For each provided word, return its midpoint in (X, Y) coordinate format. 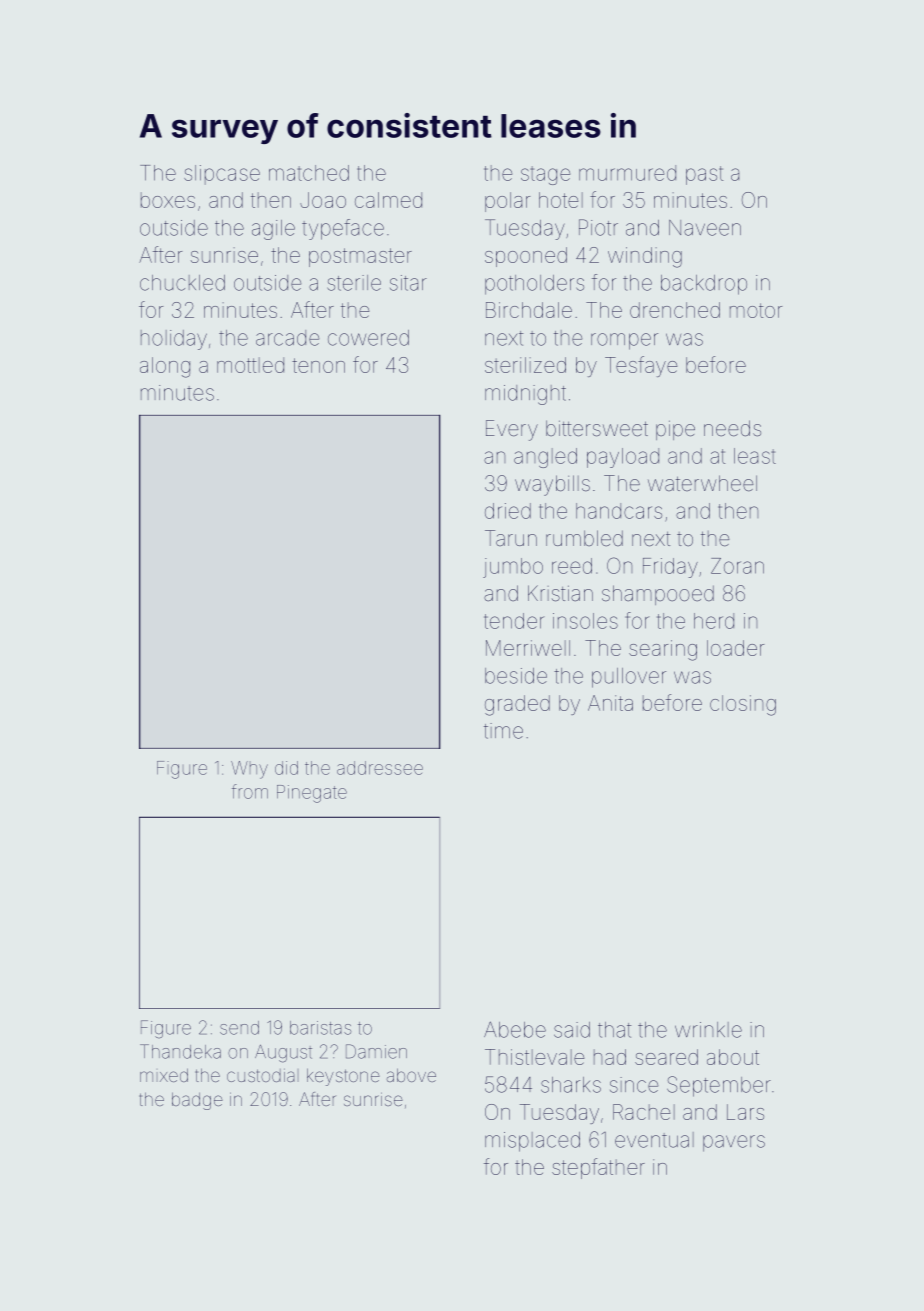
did (286, 768)
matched (309, 173)
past (704, 175)
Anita (610, 703)
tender (514, 621)
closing (743, 705)
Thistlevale (534, 1057)
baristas (320, 1028)
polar (507, 202)
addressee (380, 768)
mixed (164, 1075)
